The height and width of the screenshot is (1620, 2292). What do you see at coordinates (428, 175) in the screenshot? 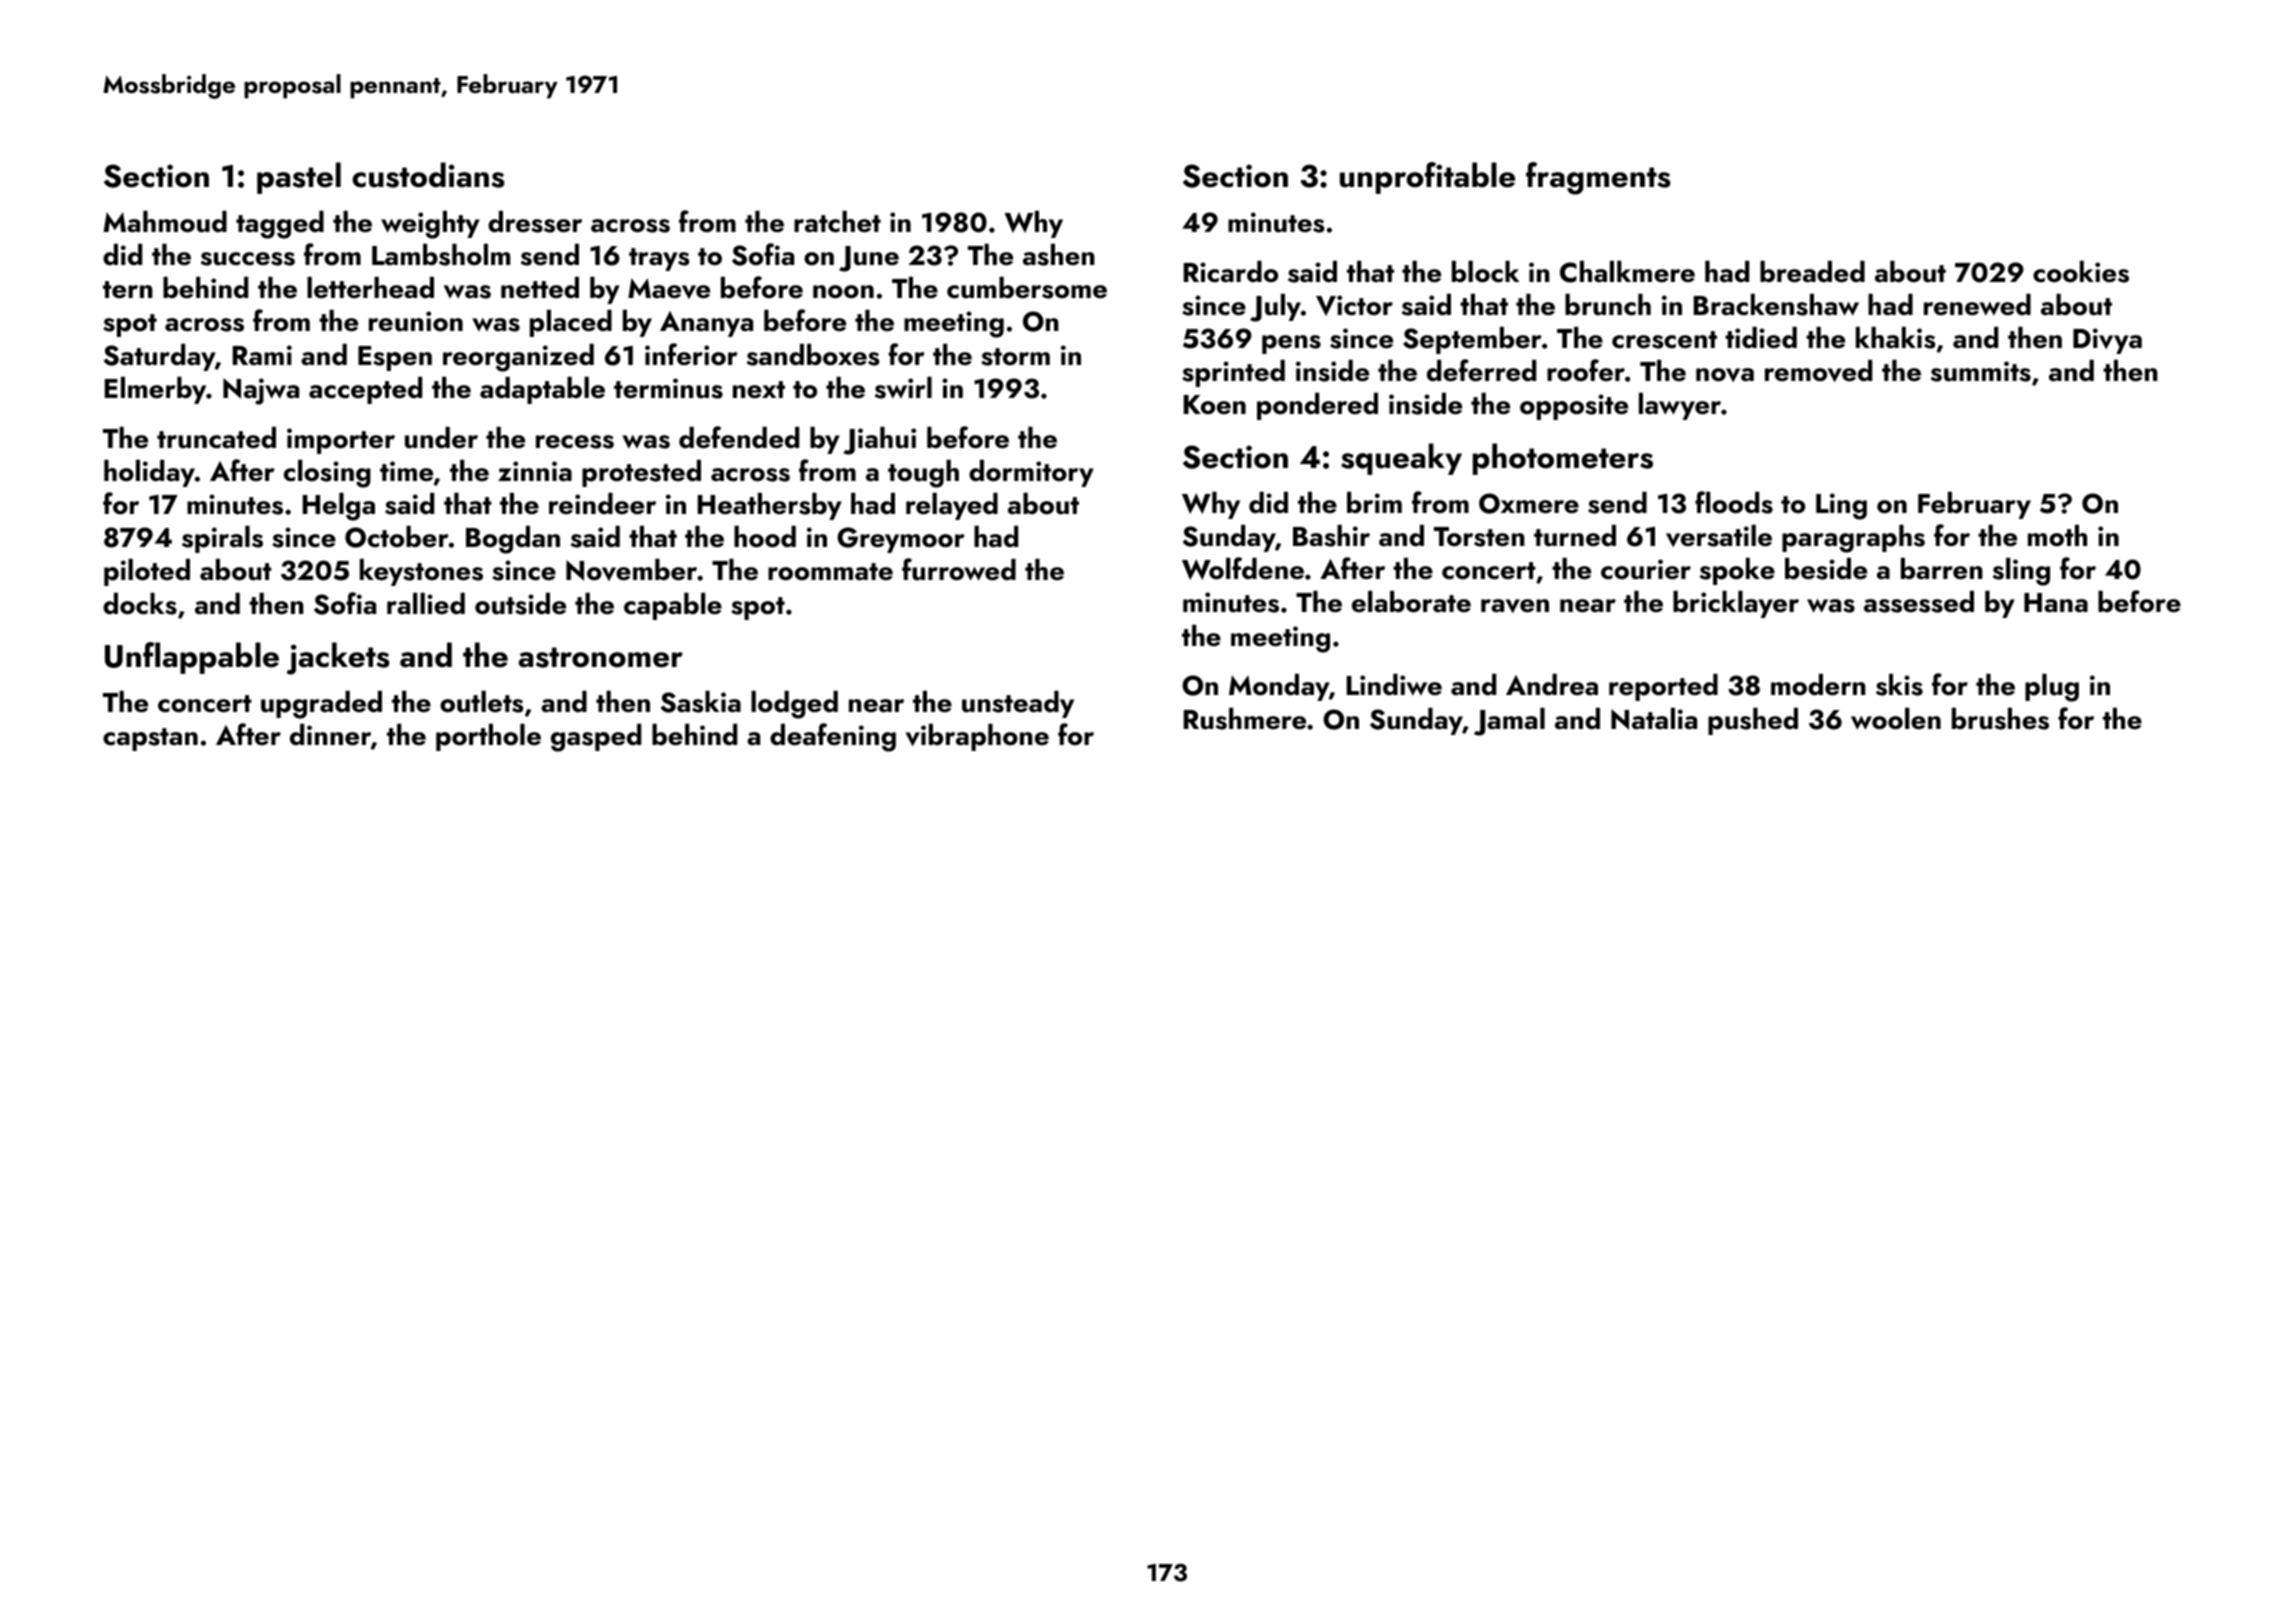
I see `custodians` at bounding box center [428, 175].
